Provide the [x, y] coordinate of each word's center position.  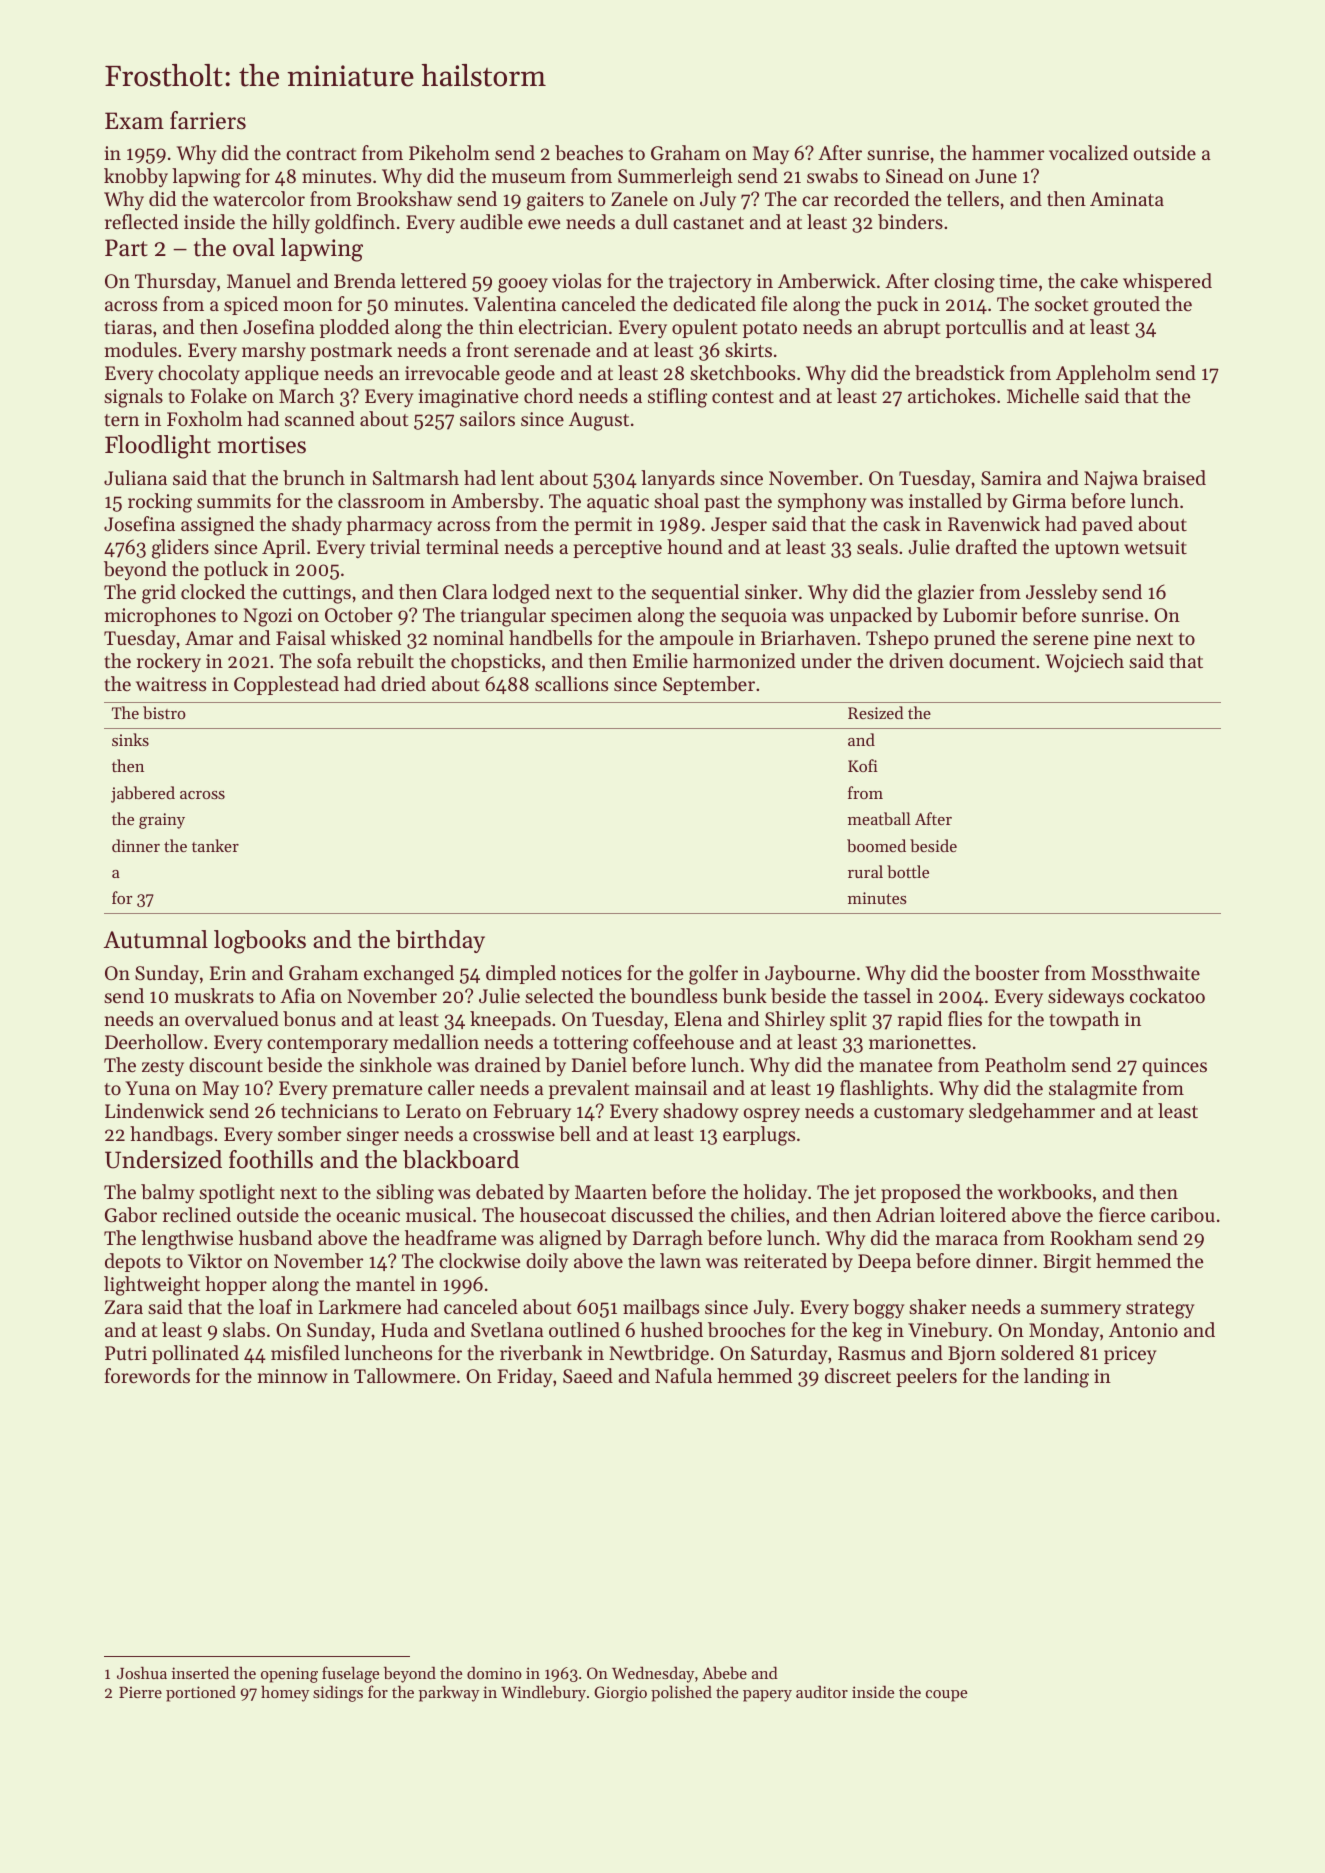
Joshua [142, 1672]
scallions [571, 683]
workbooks [1044, 1192]
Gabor [131, 1215]
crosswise [513, 1134]
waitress [171, 684]
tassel [887, 995]
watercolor [259, 198]
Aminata [1127, 199]
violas [576, 280]
